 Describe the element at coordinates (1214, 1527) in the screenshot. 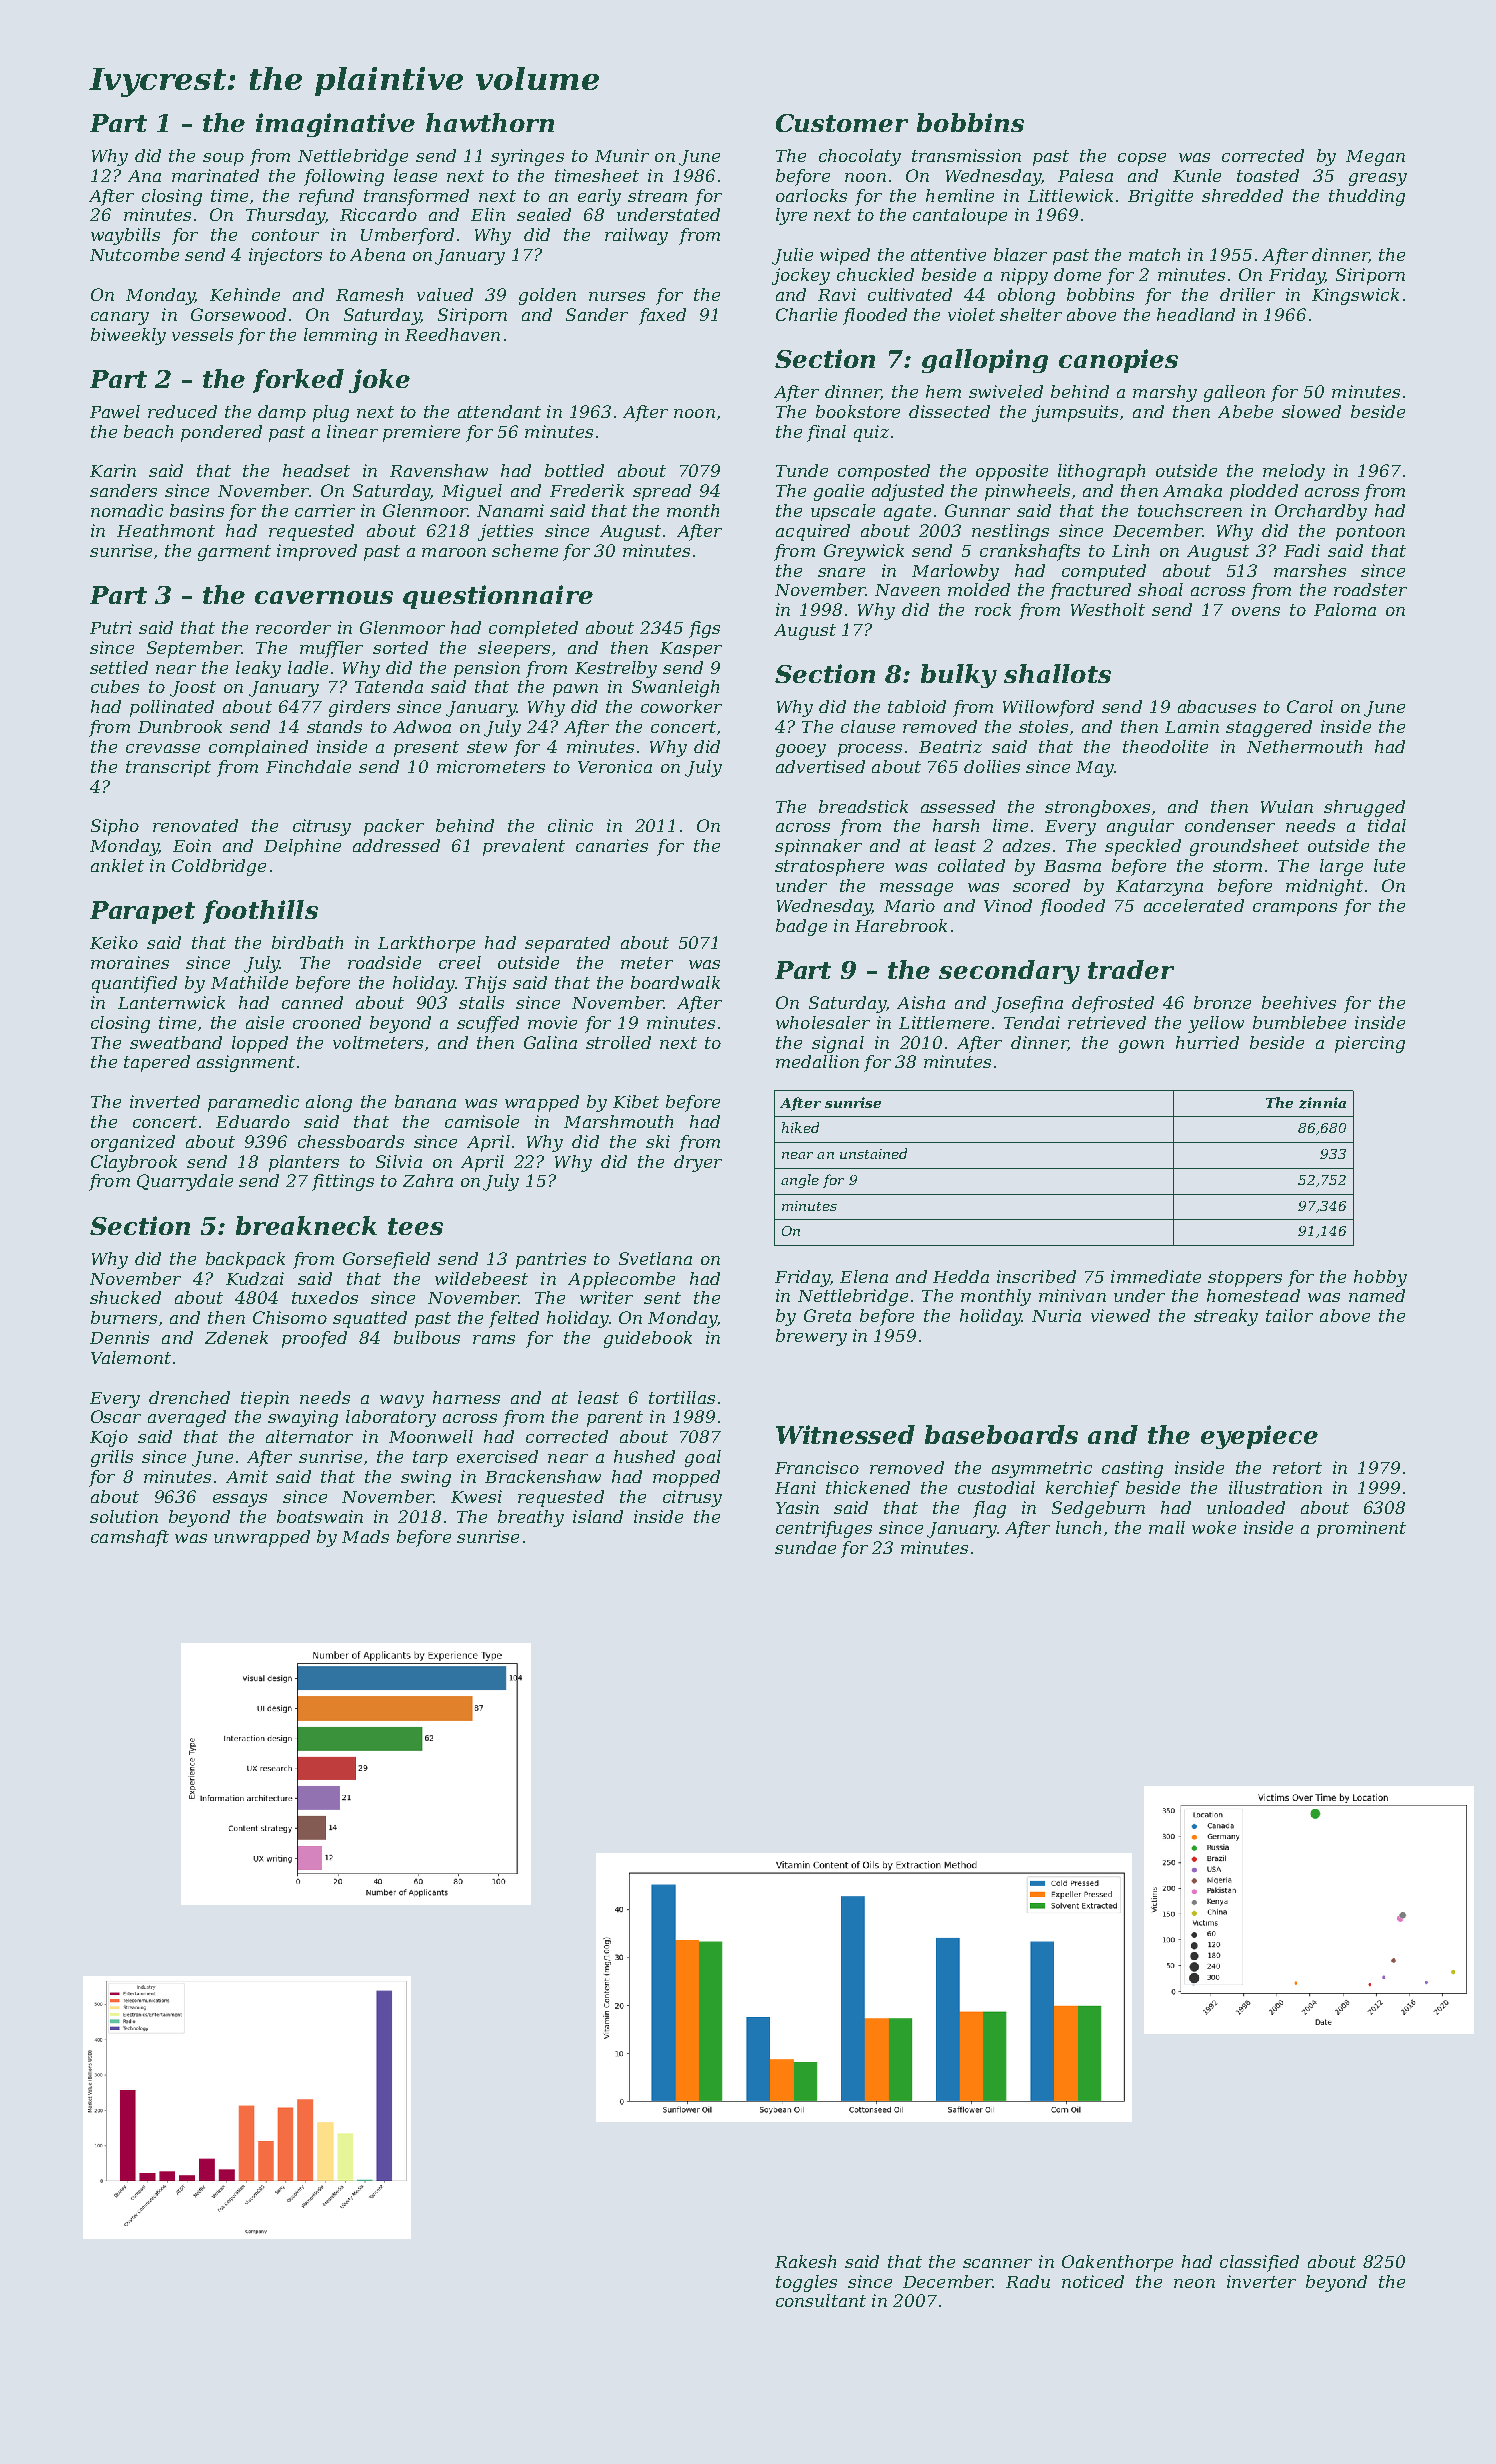

I see `woke` at that location.
